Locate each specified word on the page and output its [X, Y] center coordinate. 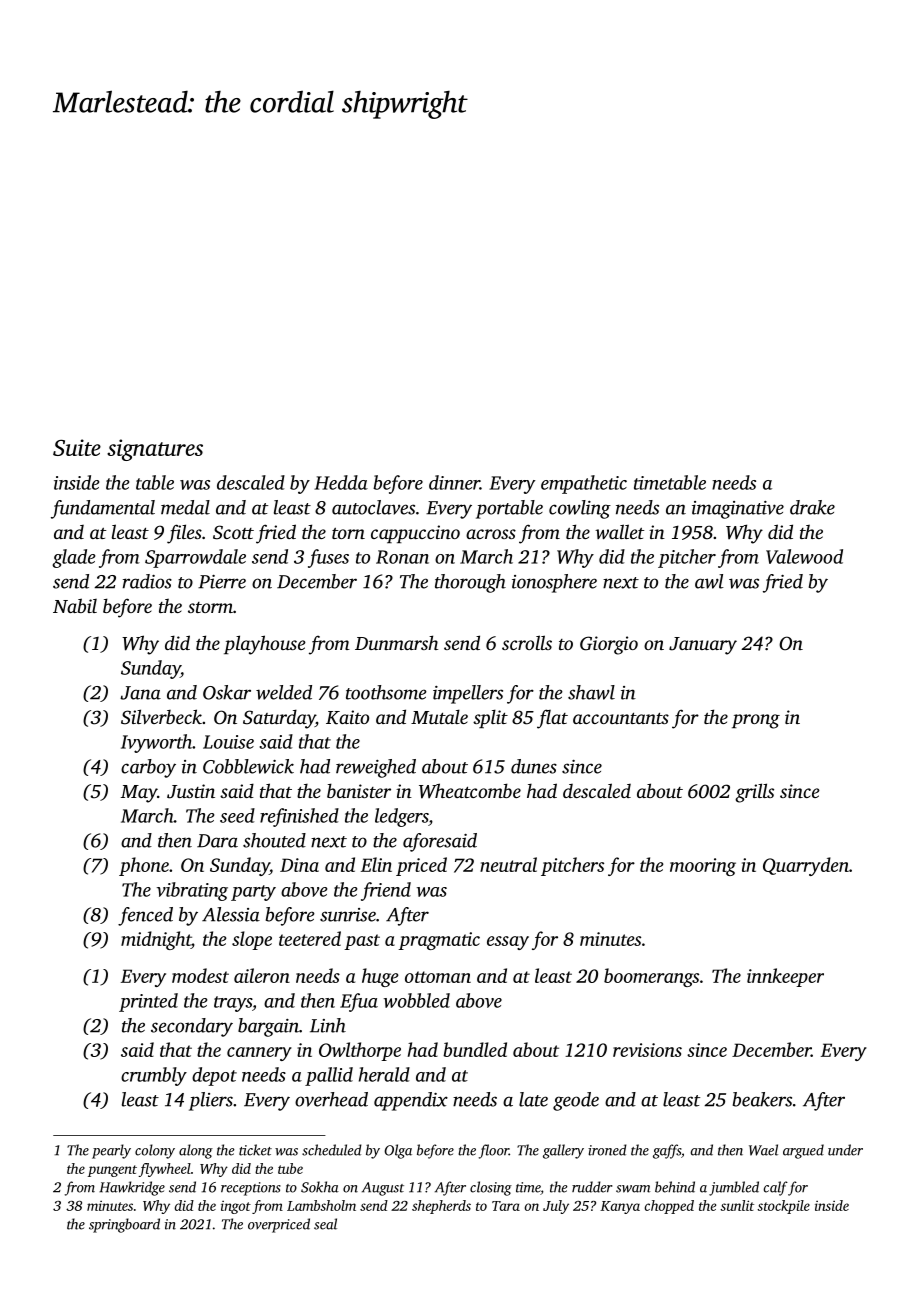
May [139, 794]
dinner [454, 482]
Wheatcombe [470, 791]
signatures [155, 450]
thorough [470, 583]
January [703, 646]
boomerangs [651, 977]
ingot [236, 1207]
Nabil [75, 605]
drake [812, 507]
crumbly [154, 1076]
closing [491, 1188]
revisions [647, 1050]
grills [754, 793]
